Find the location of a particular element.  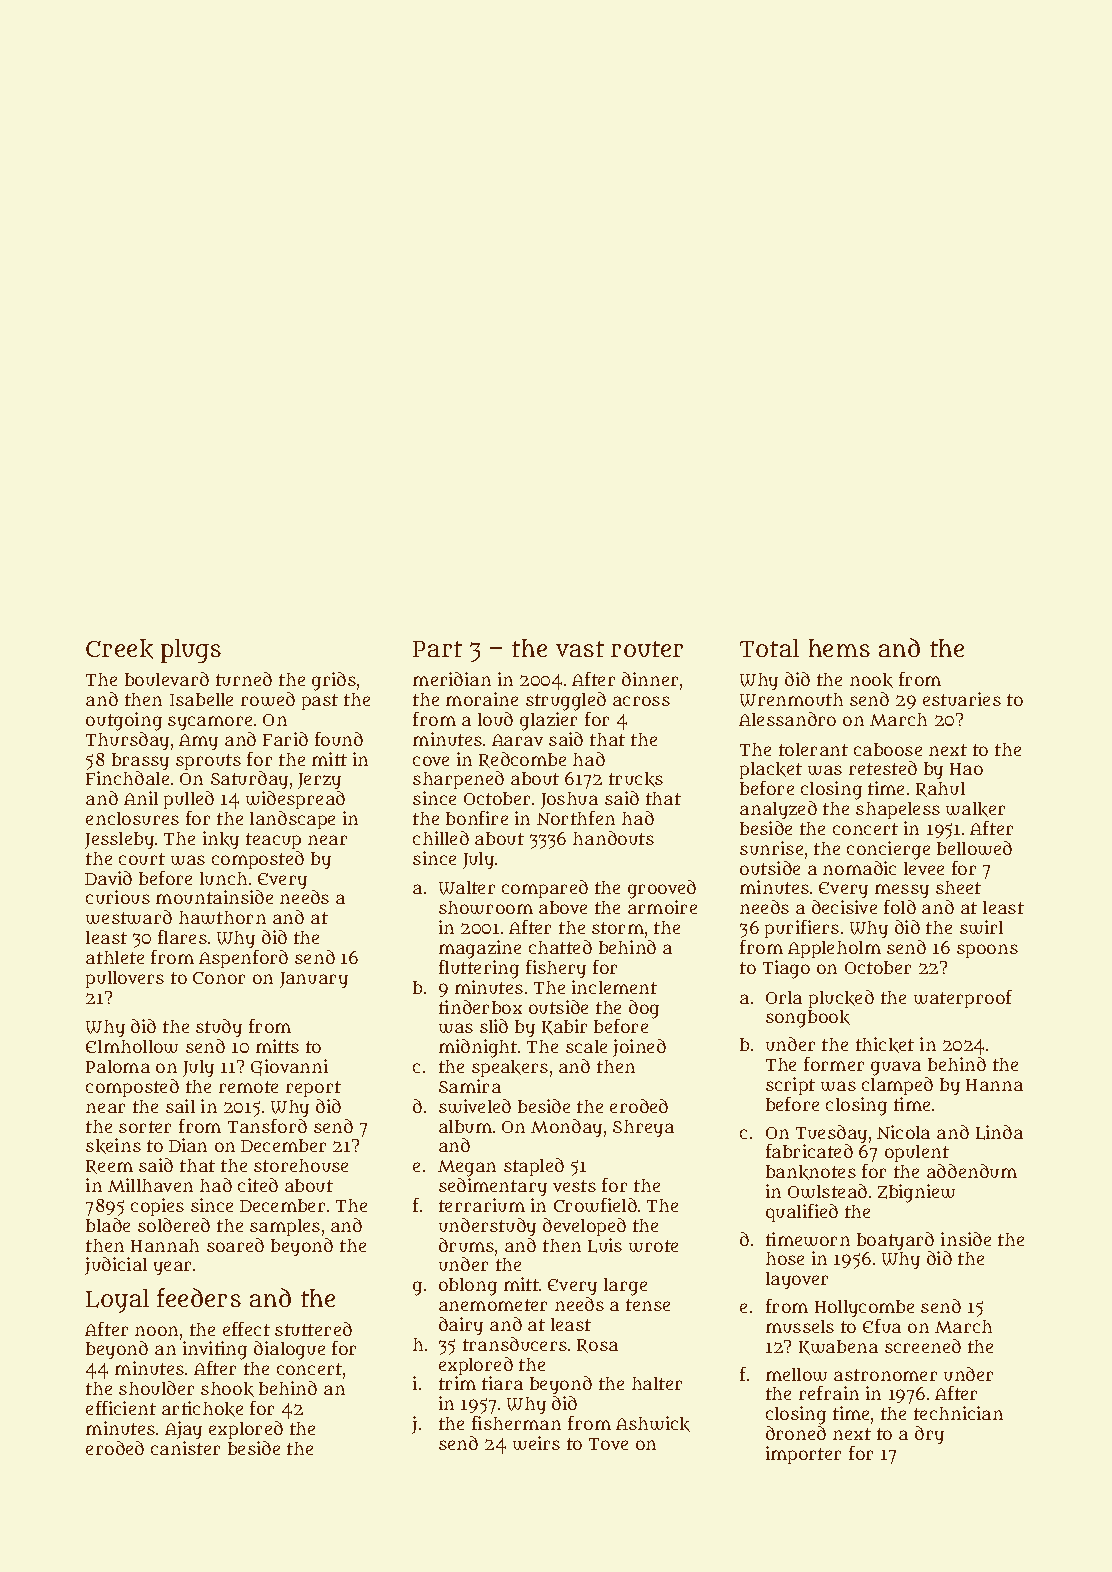

fisherman is located at coordinates (516, 1423).
